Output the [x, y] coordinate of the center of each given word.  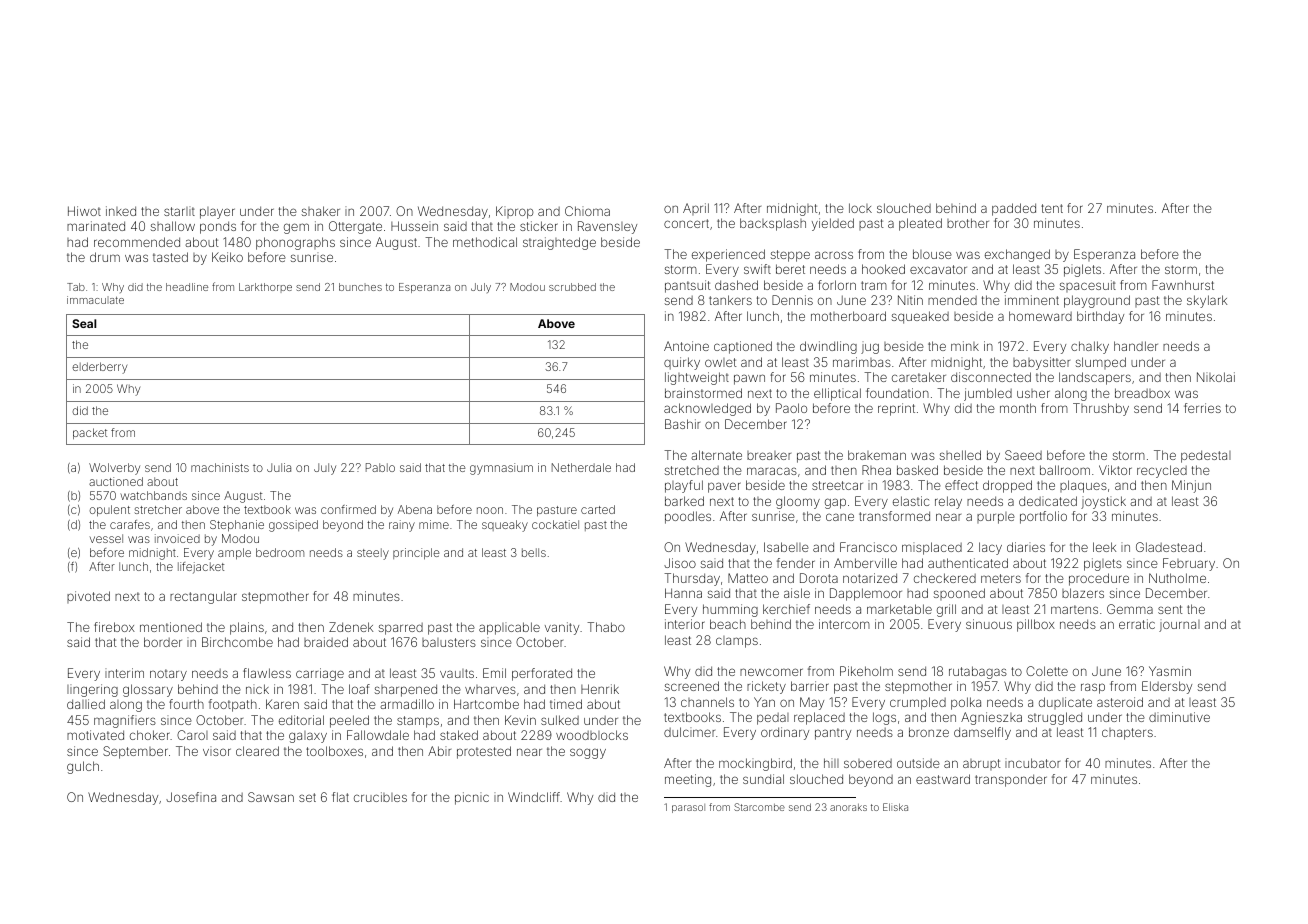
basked [917, 470]
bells [534, 552]
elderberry [99, 368]
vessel [106, 538]
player [217, 213]
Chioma [587, 211]
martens [1074, 609]
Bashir [682, 424]
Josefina [191, 797]
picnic [472, 798]
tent [1052, 208]
